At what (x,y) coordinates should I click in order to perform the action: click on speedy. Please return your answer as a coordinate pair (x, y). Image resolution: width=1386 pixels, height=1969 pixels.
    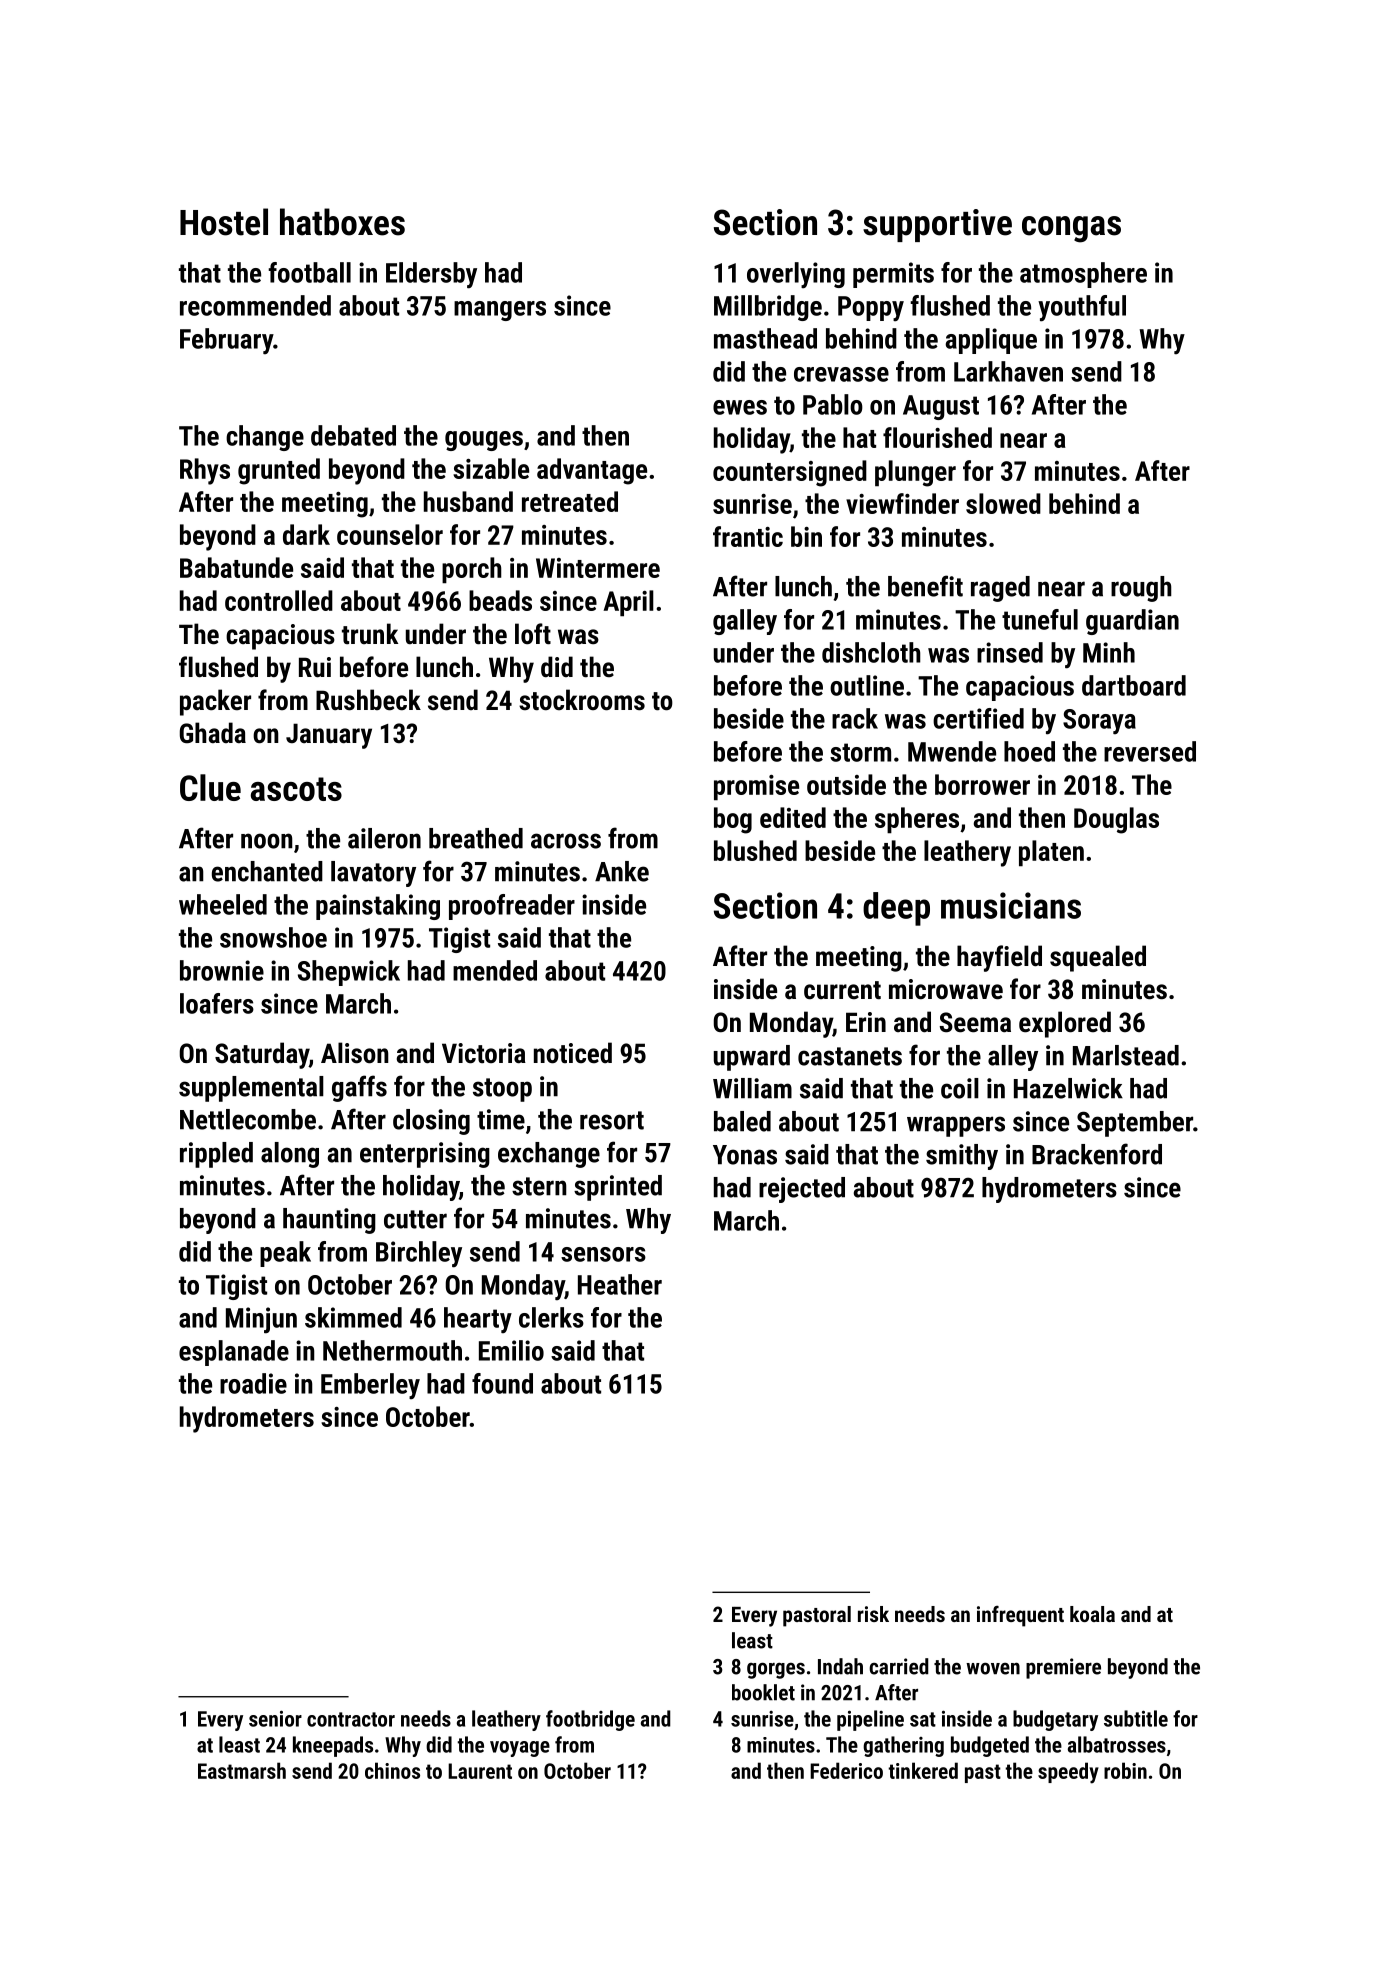
    Looking at the image, I should click on (1068, 1773).
